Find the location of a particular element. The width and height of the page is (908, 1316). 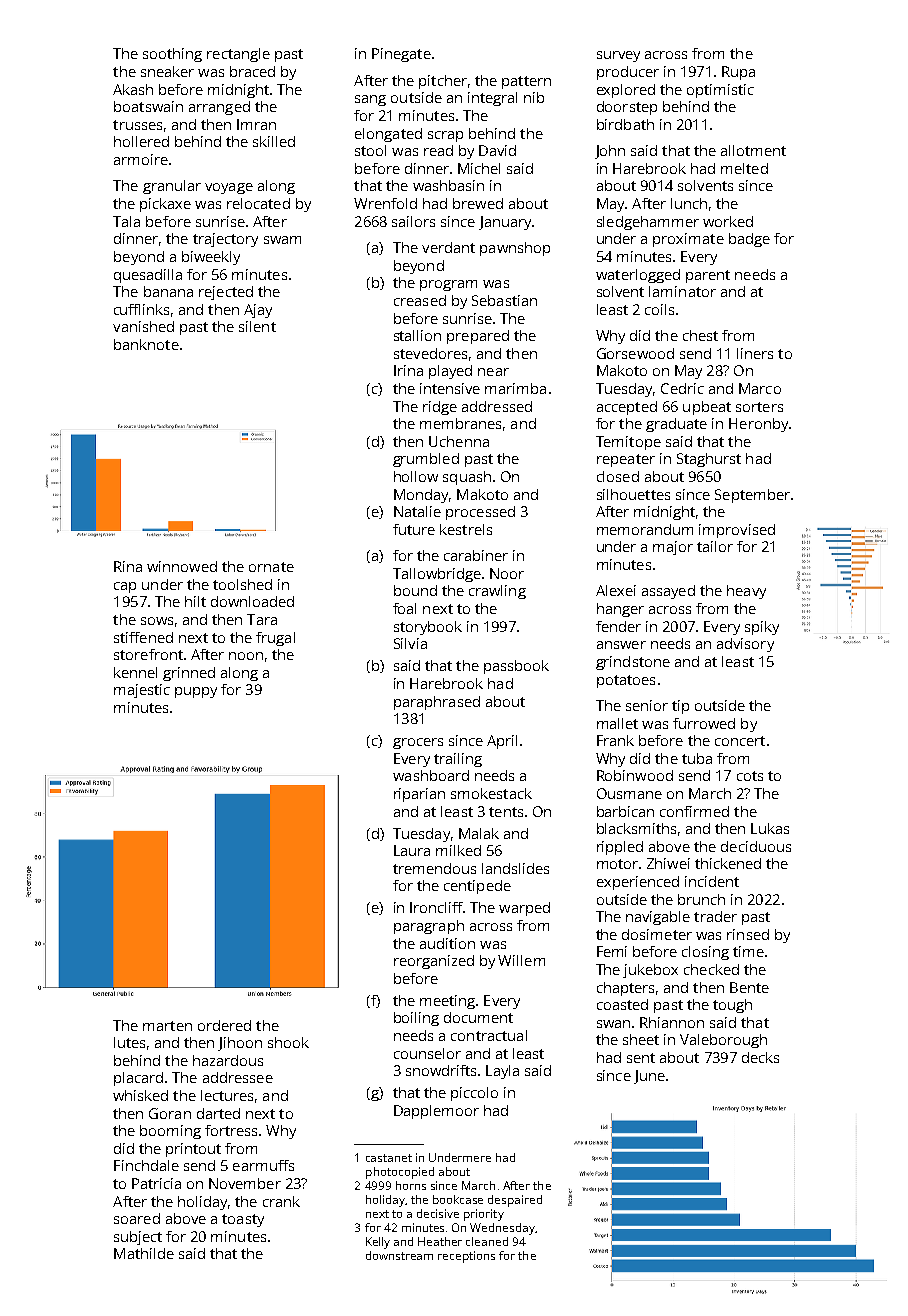

downstream is located at coordinates (399, 1255).
